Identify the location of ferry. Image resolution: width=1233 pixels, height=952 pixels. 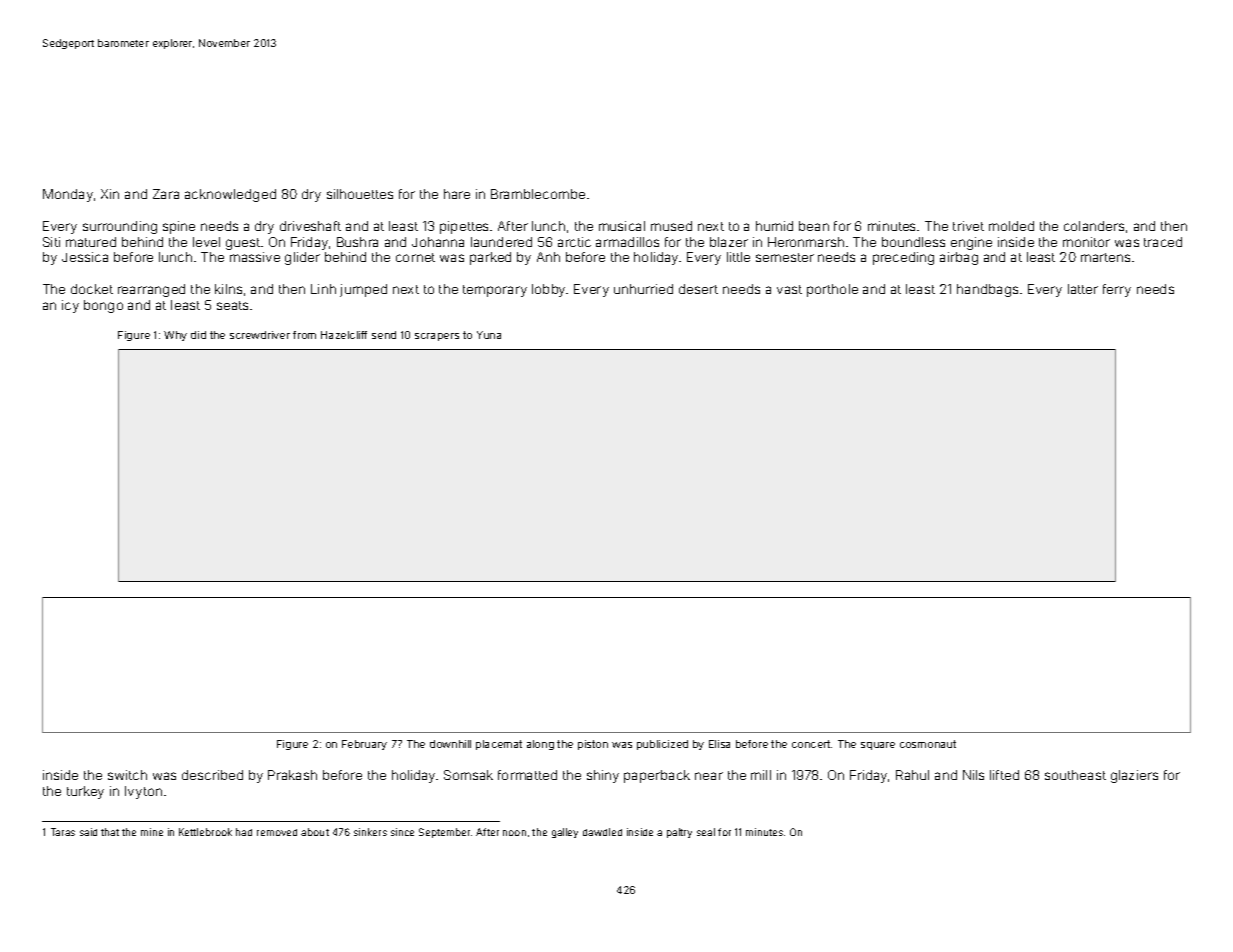
(1117, 290).
